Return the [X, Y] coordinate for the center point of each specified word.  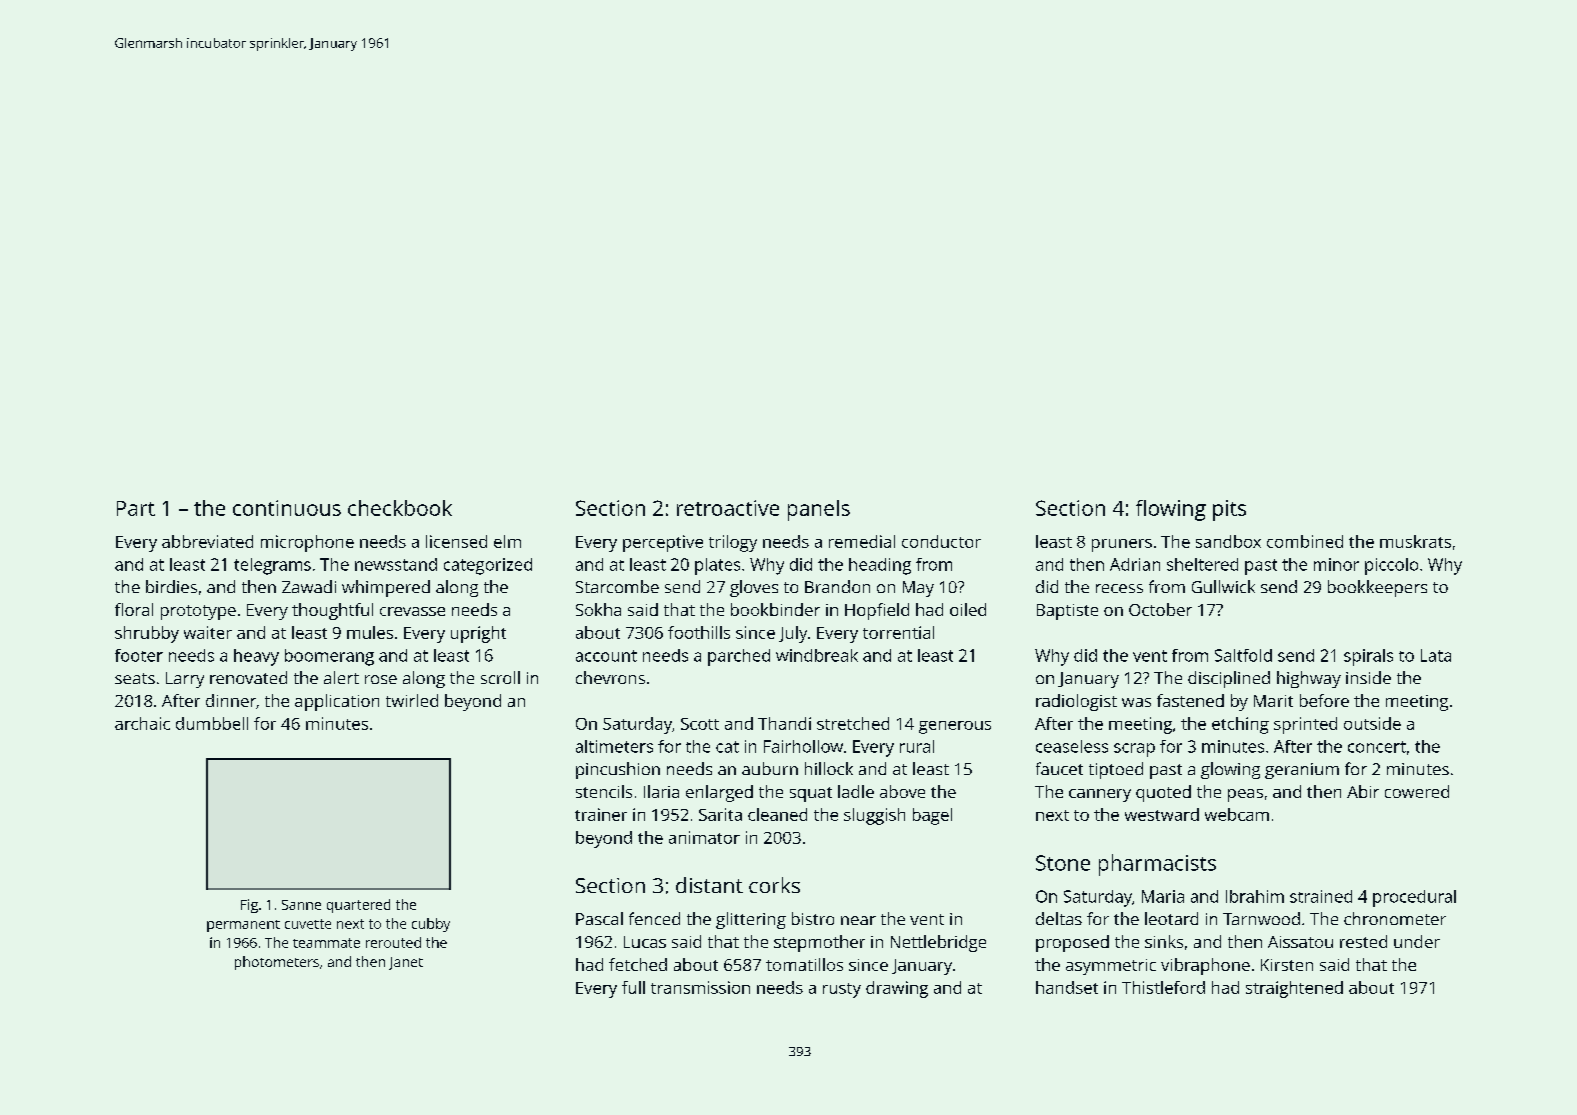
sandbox [1228, 541]
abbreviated [207, 541]
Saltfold [1243, 655]
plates [717, 566]
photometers [277, 963]
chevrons [610, 677]
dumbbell [212, 723]
